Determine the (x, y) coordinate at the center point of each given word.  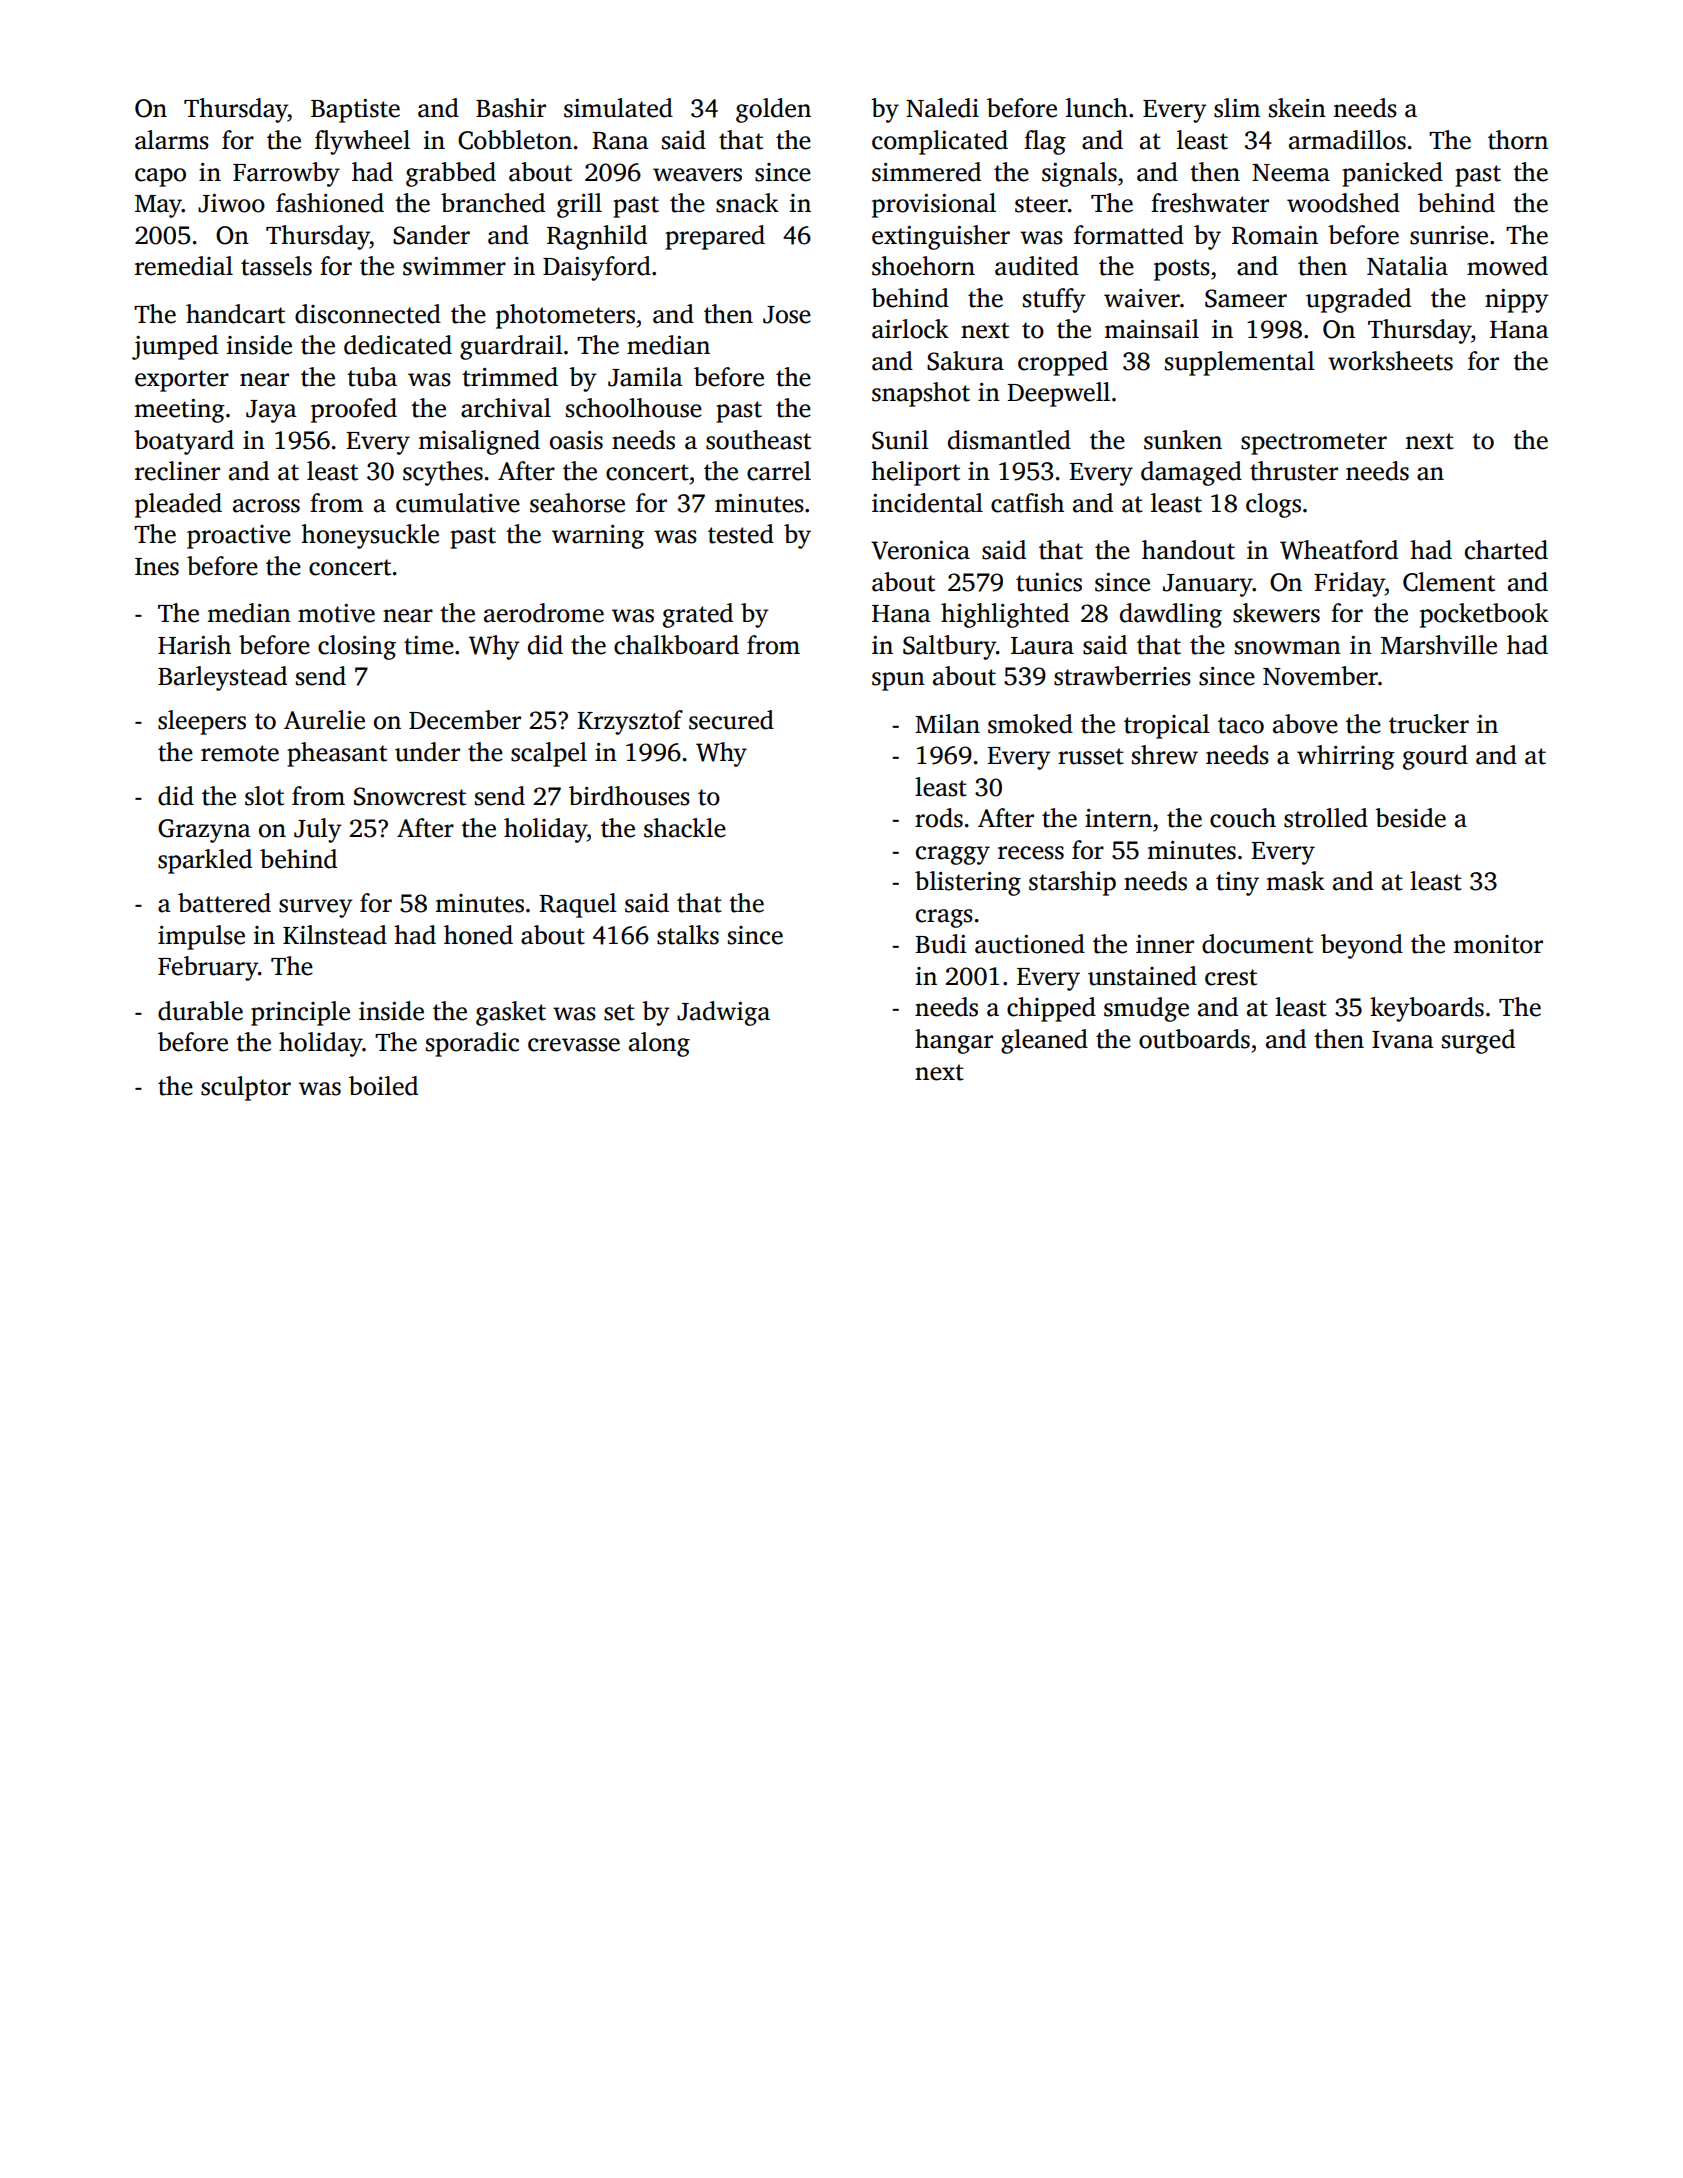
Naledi (942, 108)
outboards (1194, 1039)
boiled (383, 1086)
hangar (954, 1041)
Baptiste (355, 111)
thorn (1518, 140)
